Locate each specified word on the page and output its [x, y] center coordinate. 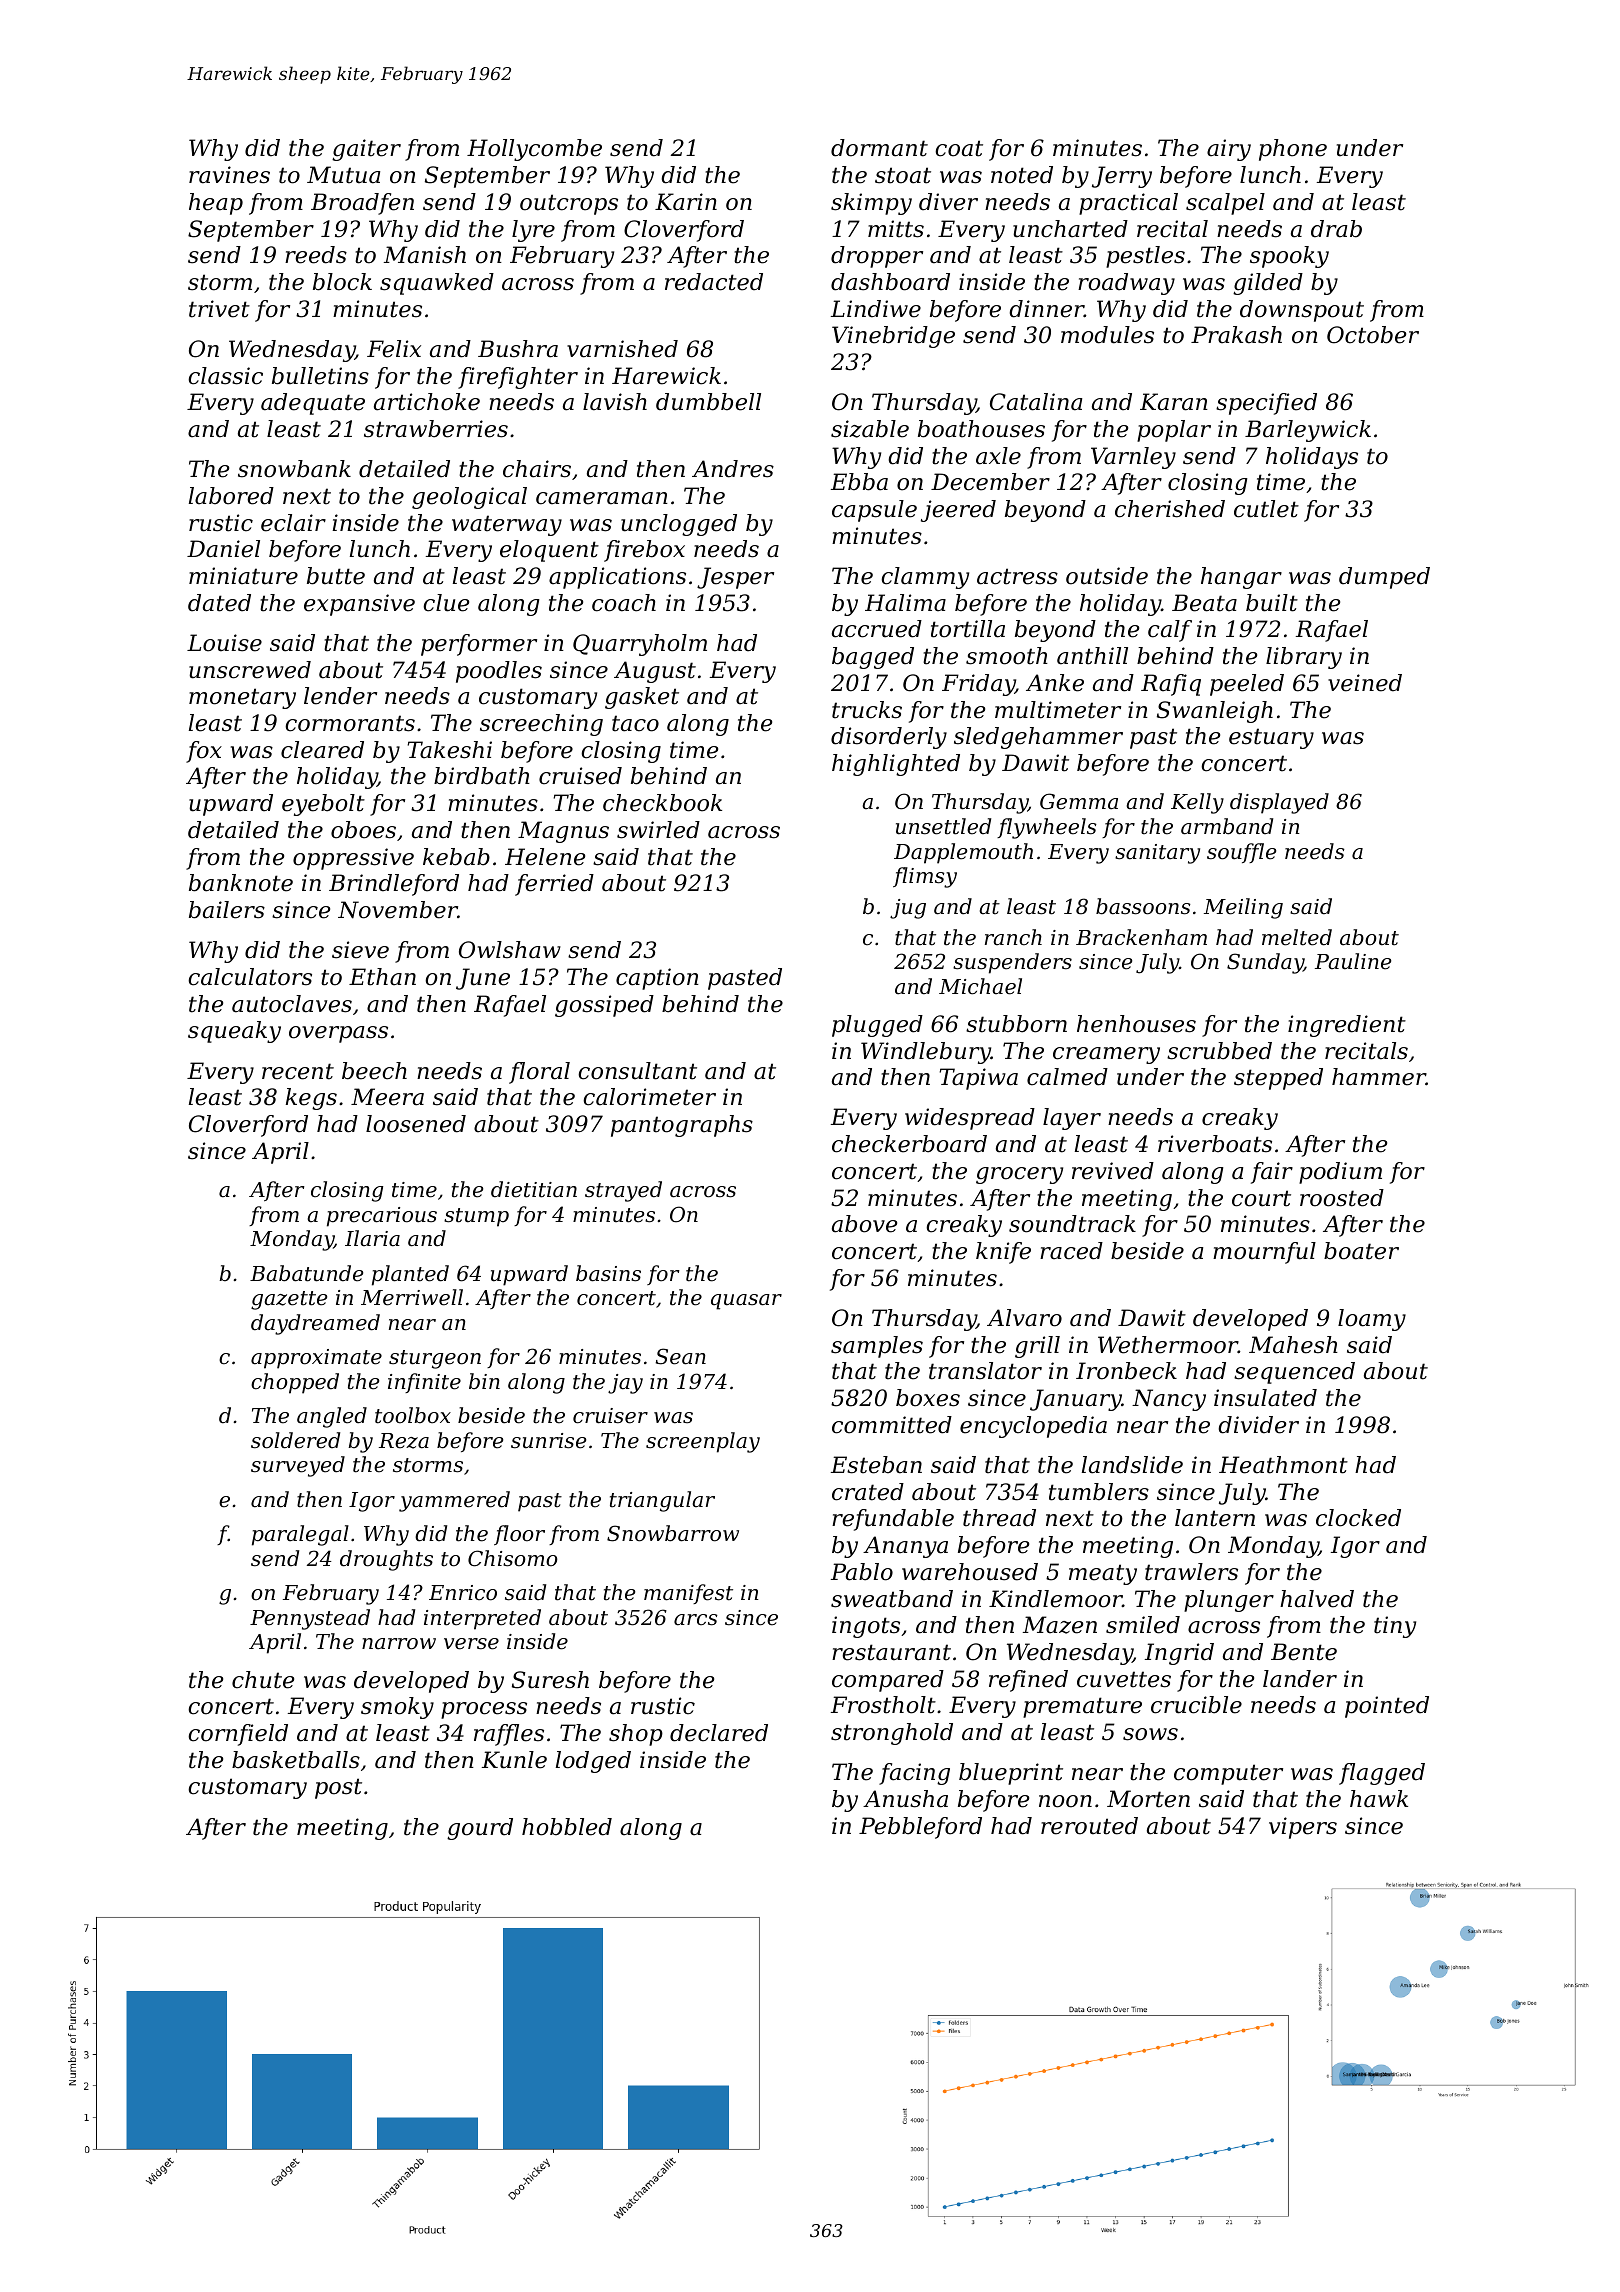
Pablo [862, 1572]
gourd [480, 1829]
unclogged [679, 525]
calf [1170, 631]
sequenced [1294, 1373]
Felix [394, 349]
